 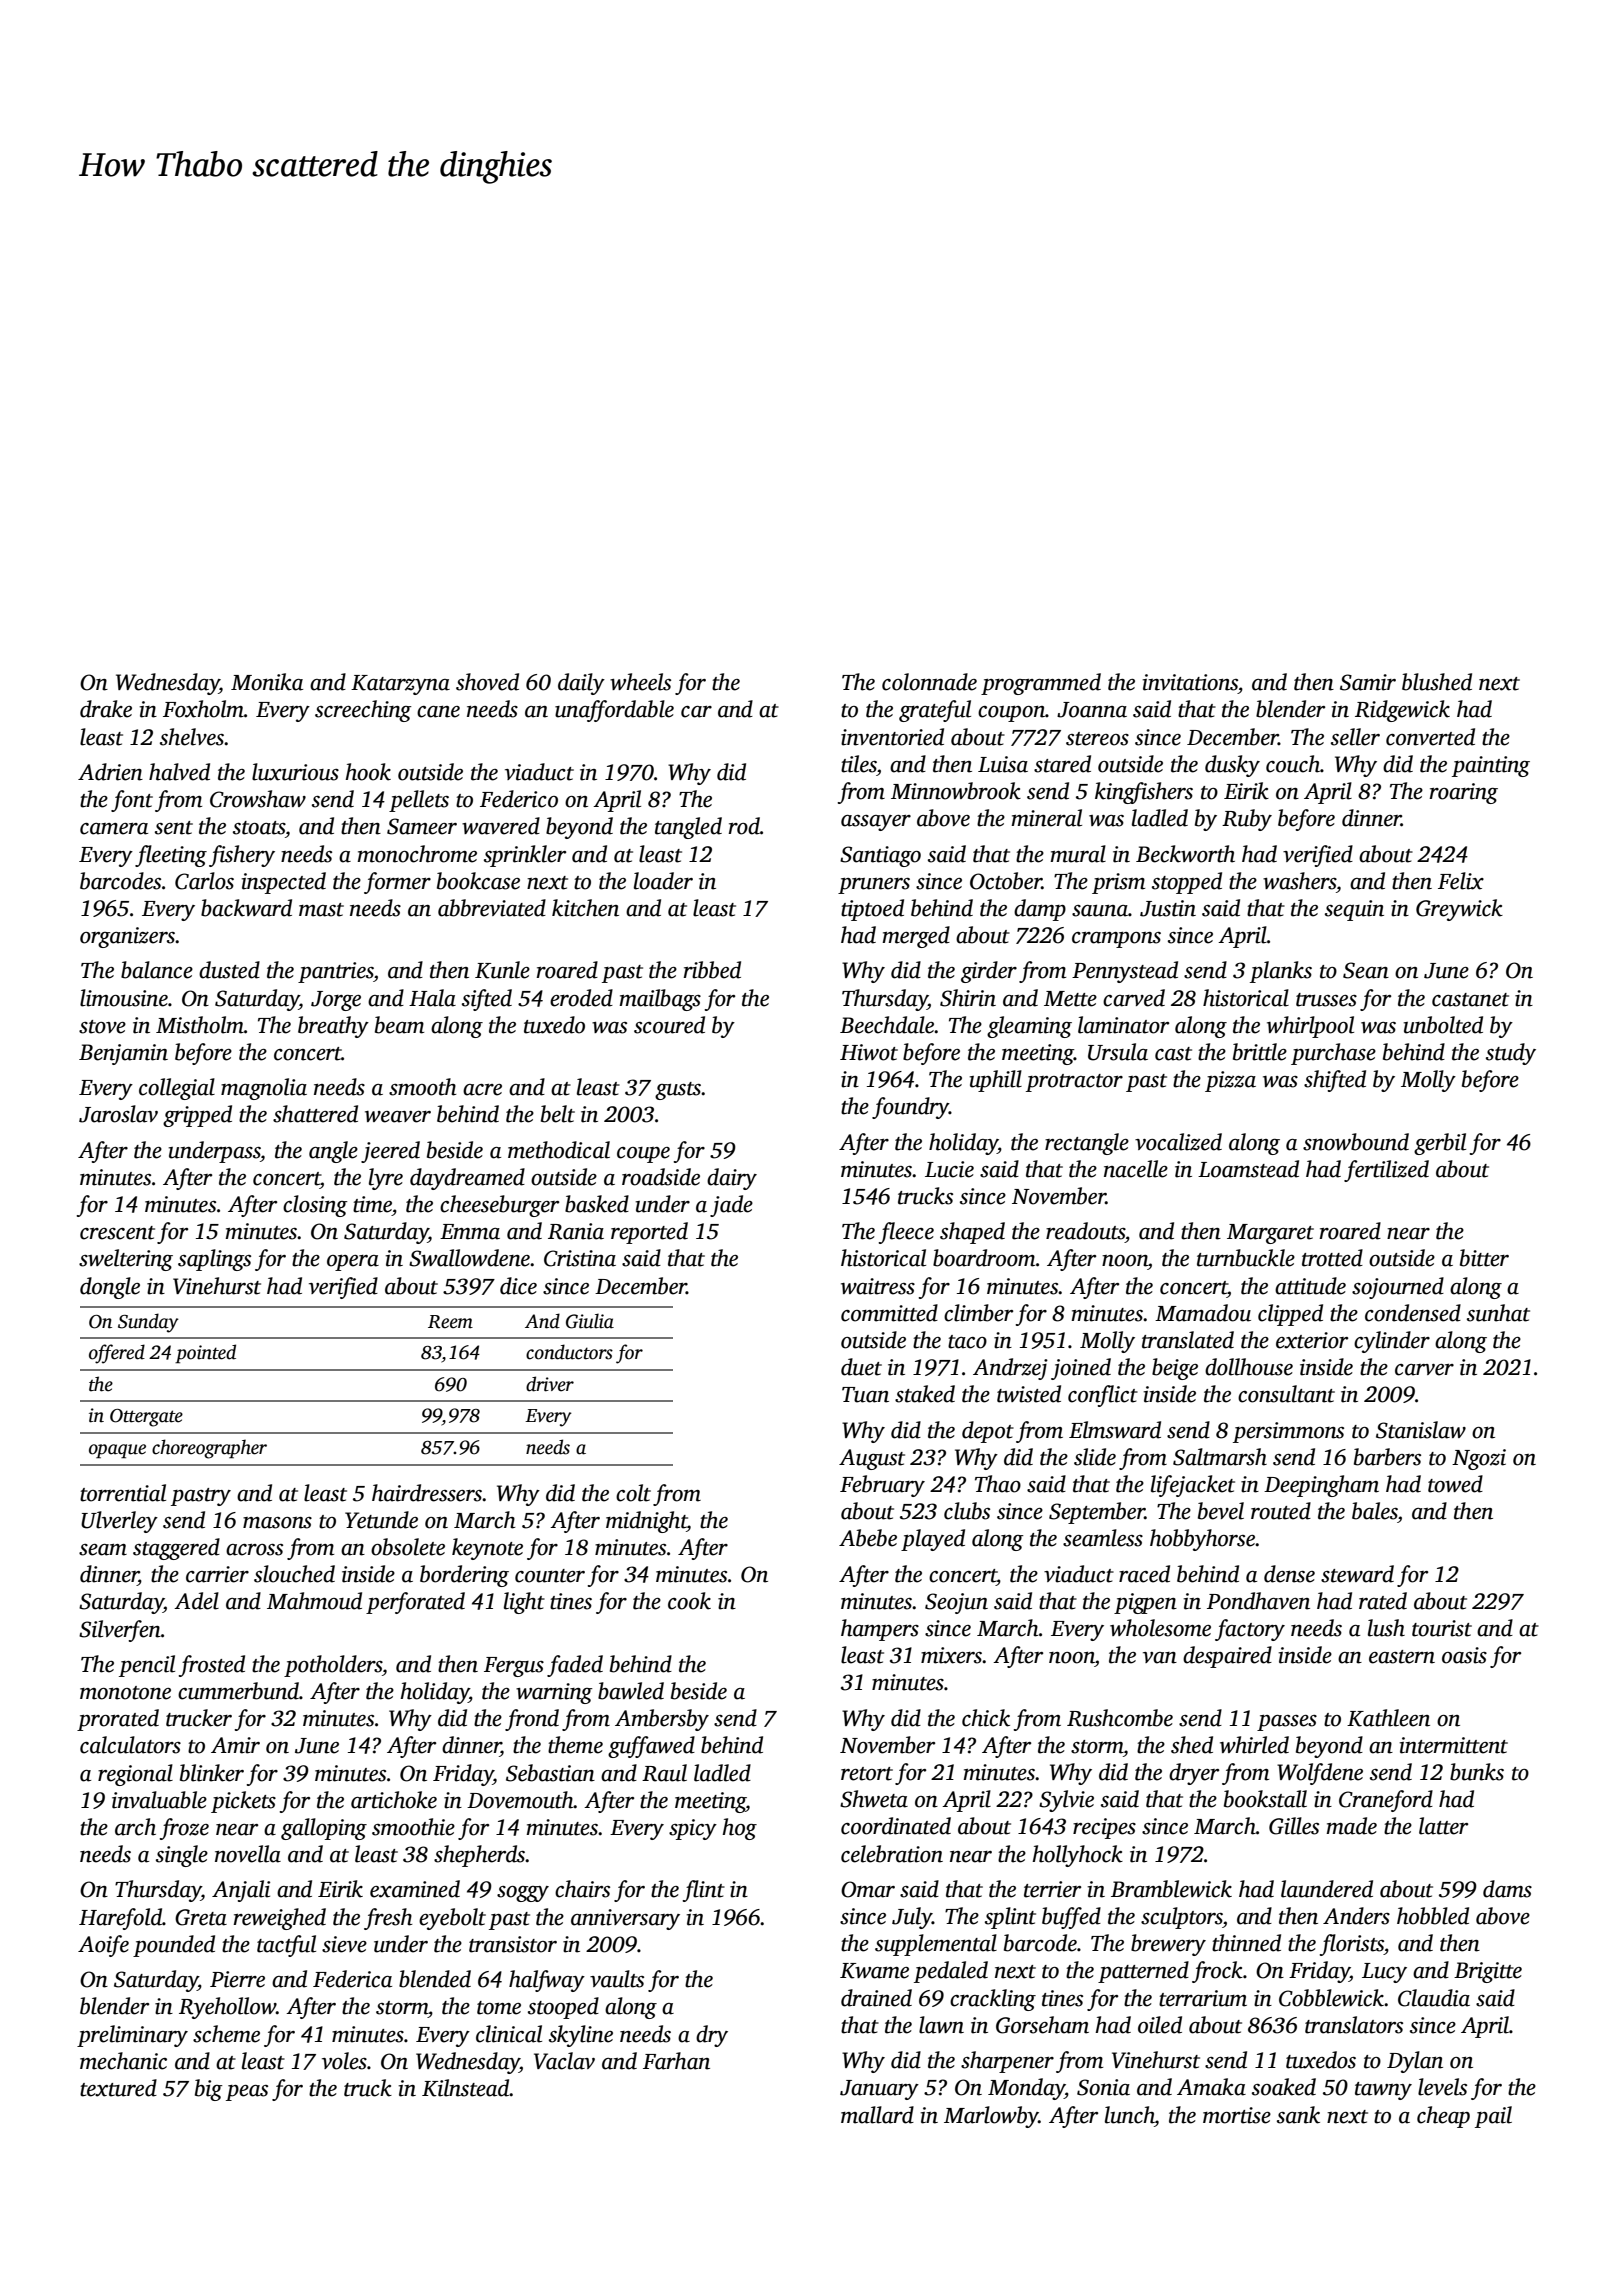 What do you see at coordinates (125, 1693) in the screenshot?
I see `monotone` at bounding box center [125, 1693].
